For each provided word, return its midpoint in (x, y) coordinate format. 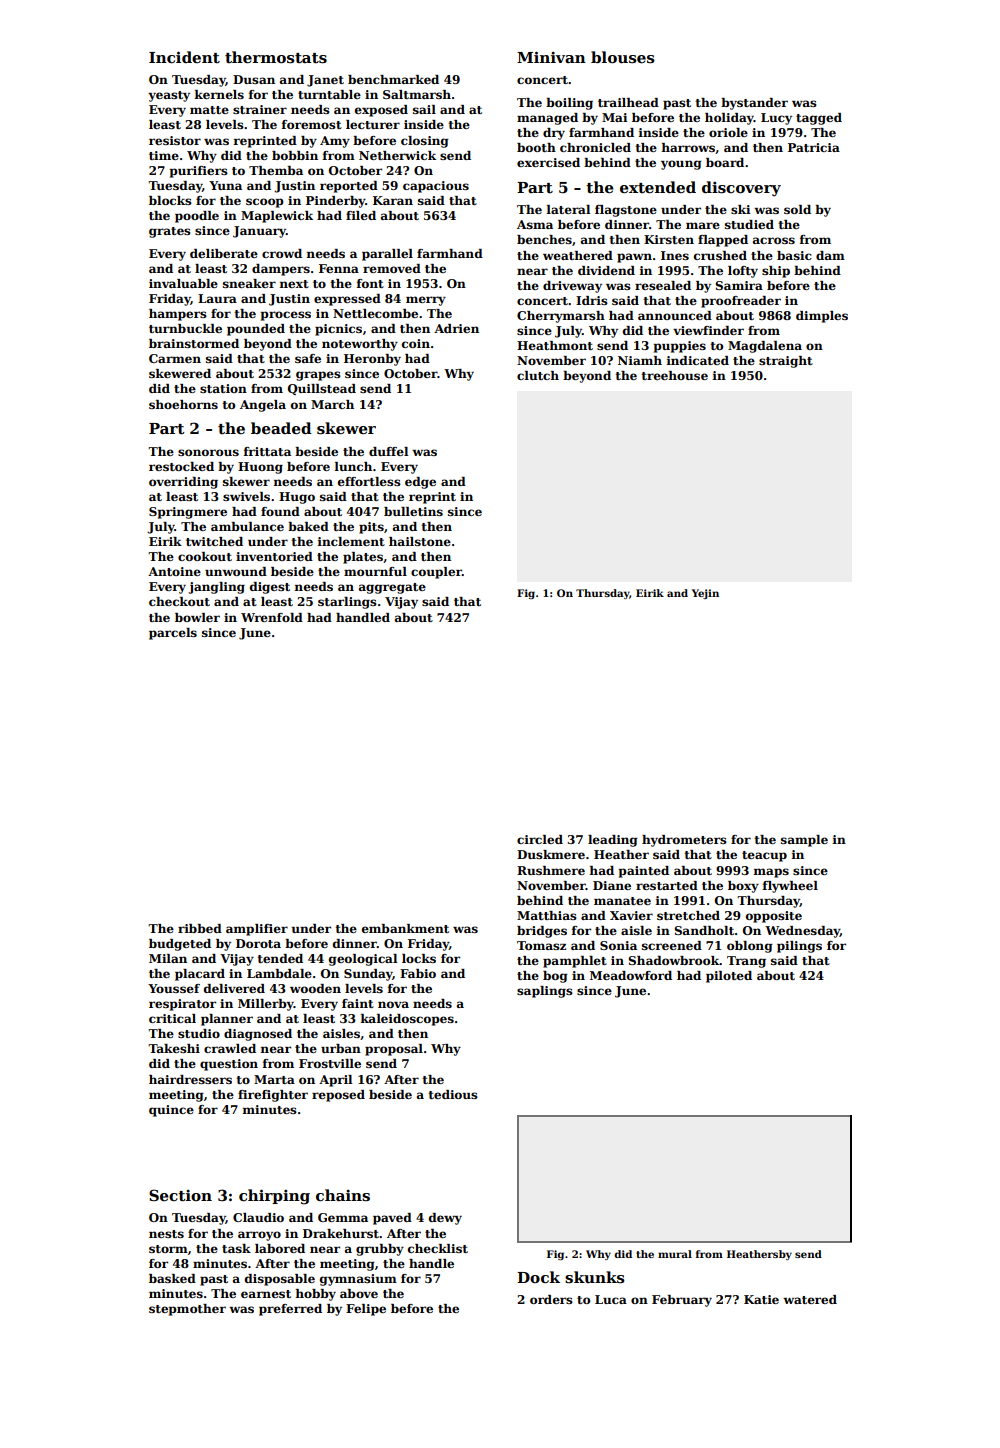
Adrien (456, 328)
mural (675, 1254)
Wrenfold (272, 617)
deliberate (224, 253)
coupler (436, 573)
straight (786, 362)
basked (172, 1278)
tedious (453, 1094)
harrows (688, 147)
